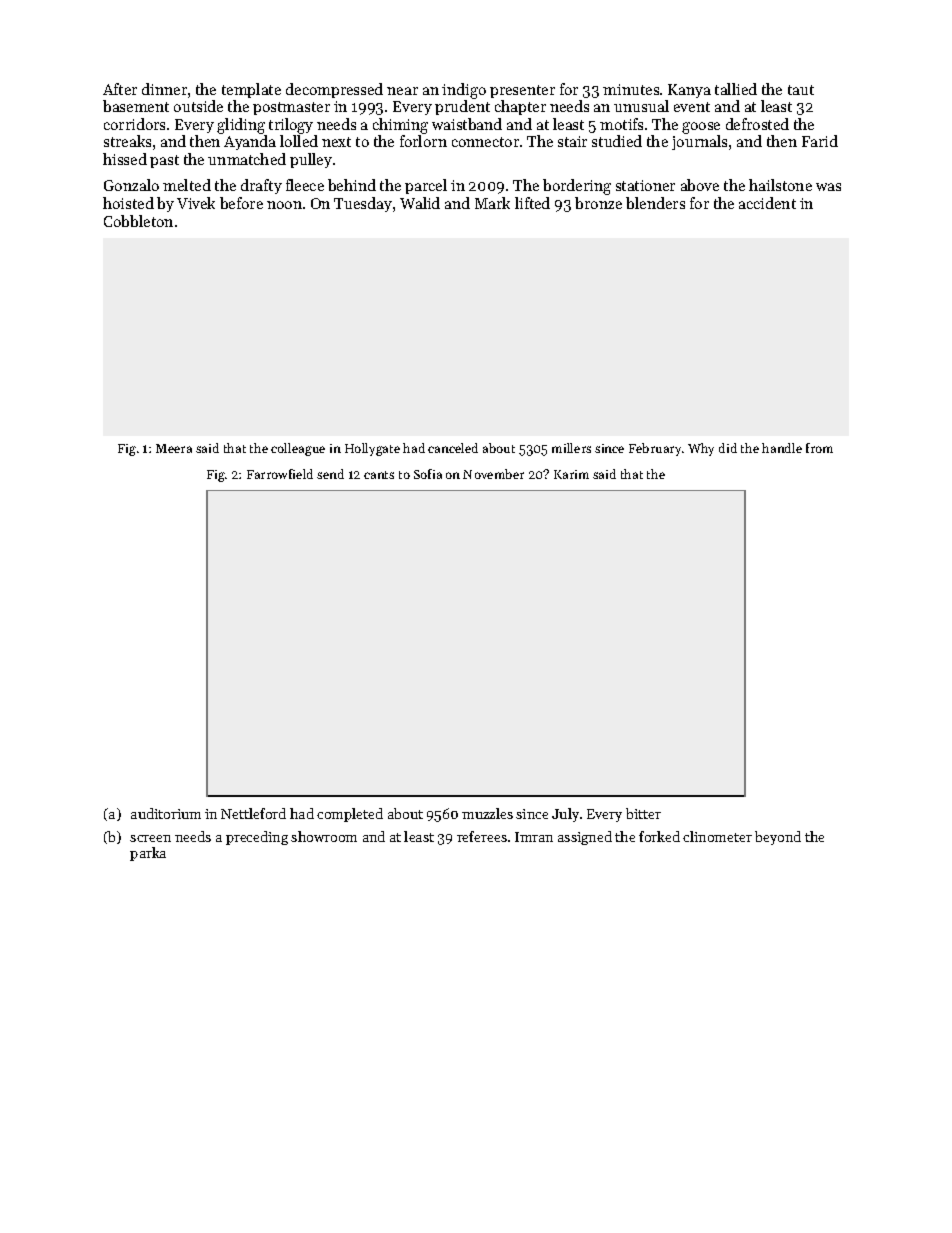 Image resolution: width=952 pixels, height=1233 pixels. I want to click on Walid, so click(420, 203).
